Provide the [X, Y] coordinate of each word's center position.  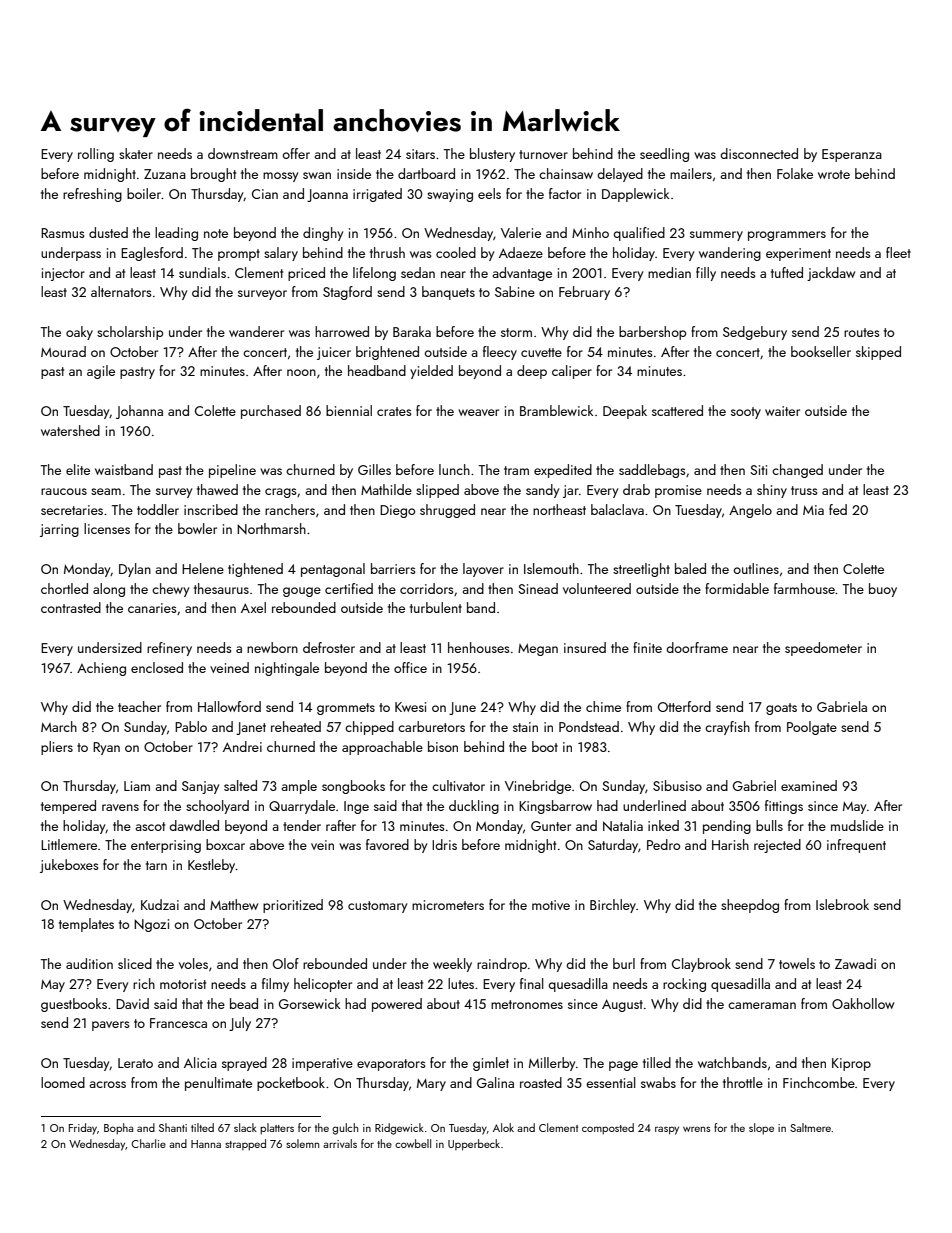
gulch [345, 1129]
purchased [271, 412]
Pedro [663, 844]
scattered [677, 410]
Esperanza [852, 155]
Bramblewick [556, 410]
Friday [83, 1129]
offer [296, 153]
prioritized [293, 906]
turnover [543, 154]
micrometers [448, 905]
